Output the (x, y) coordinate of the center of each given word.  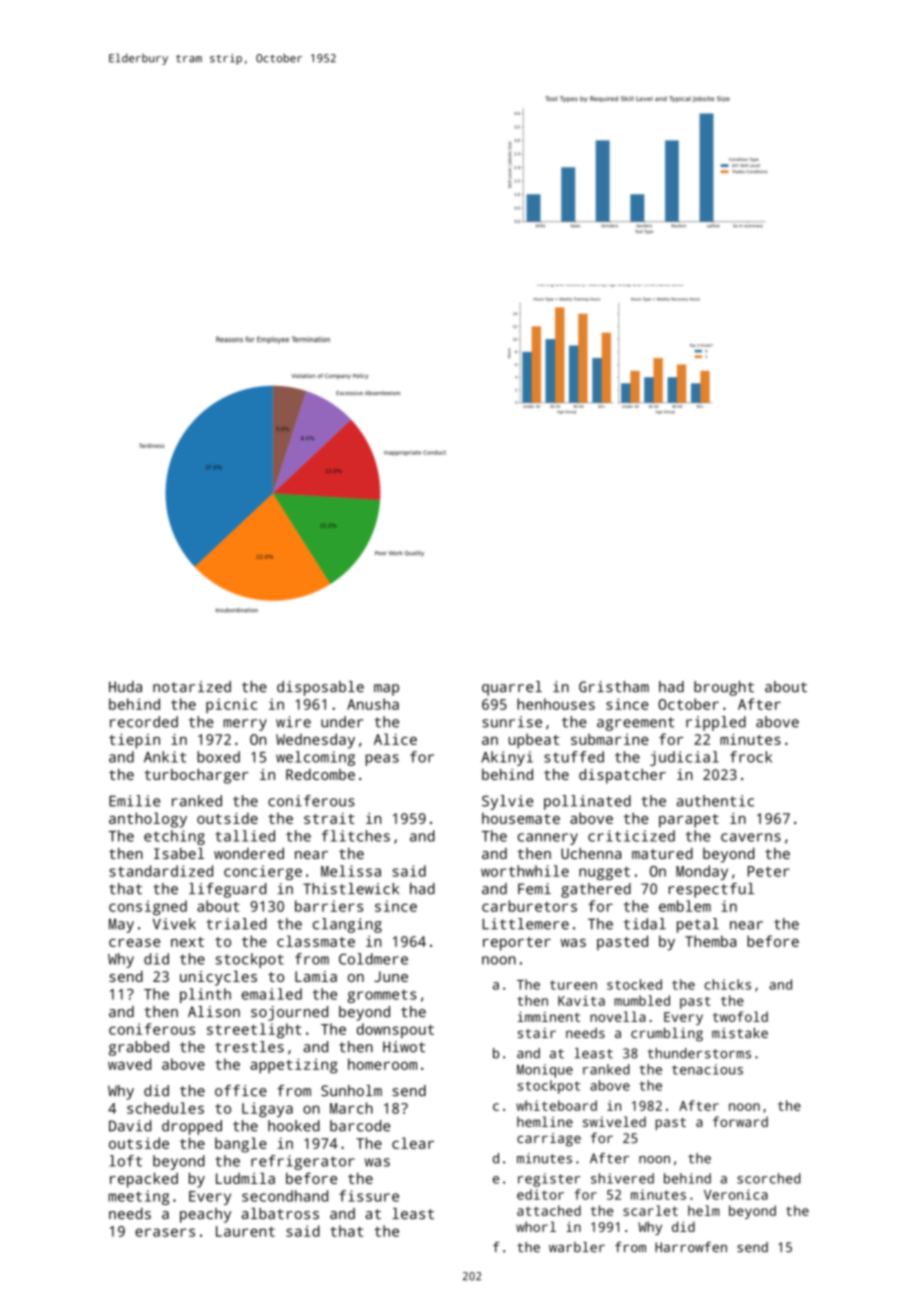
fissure (369, 1196)
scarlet (650, 1210)
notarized (192, 687)
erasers (165, 1232)
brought (724, 688)
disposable (320, 688)
